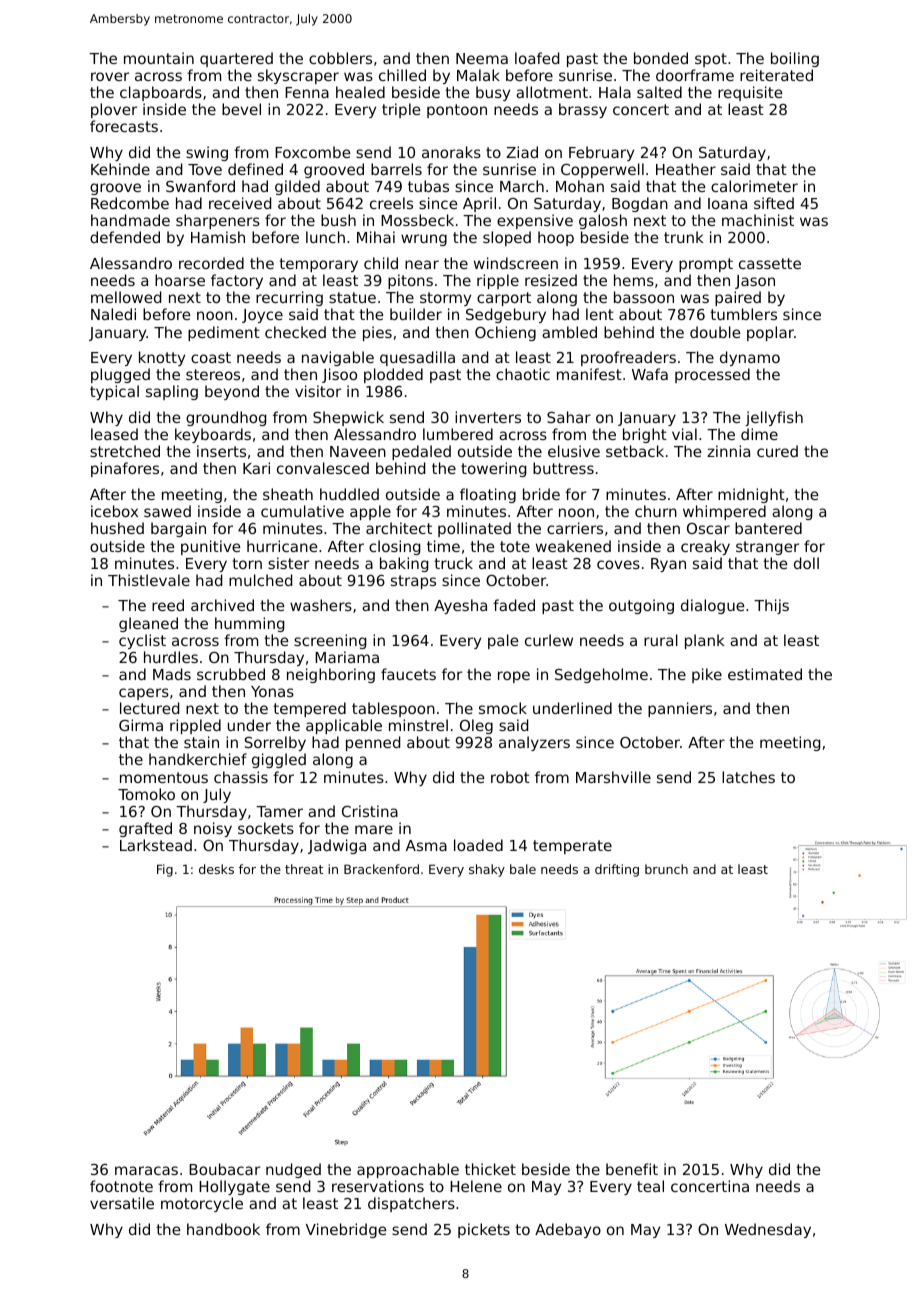 This page has height=1308, width=924. What do you see at coordinates (126, 297) in the page?
I see `mellowed` at bounding box center [126, 297].
